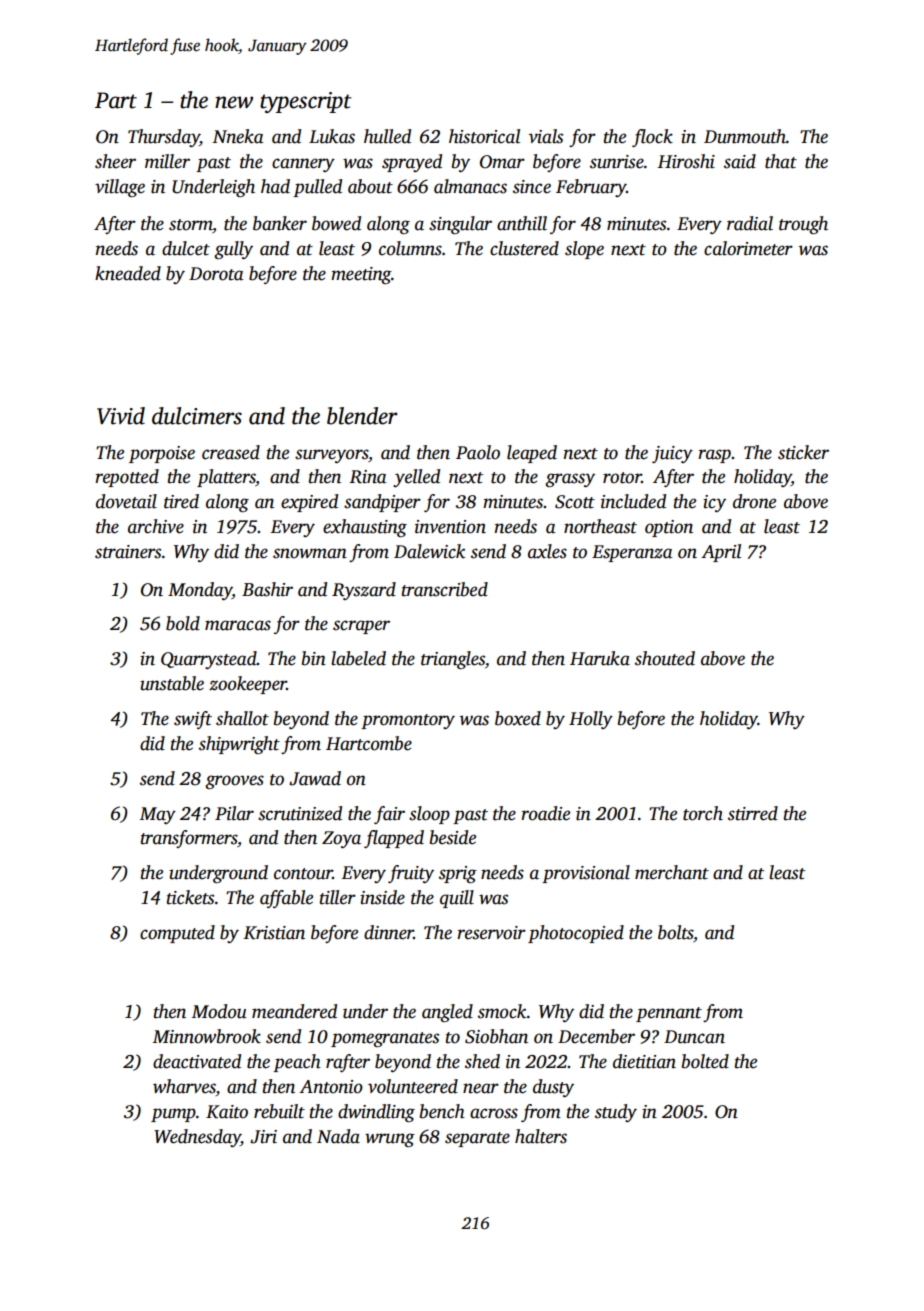 The height and width of the image is (1311, 924). Describe the element at coordinates (121, 416) in the image. I see `Vivid` at that location.
